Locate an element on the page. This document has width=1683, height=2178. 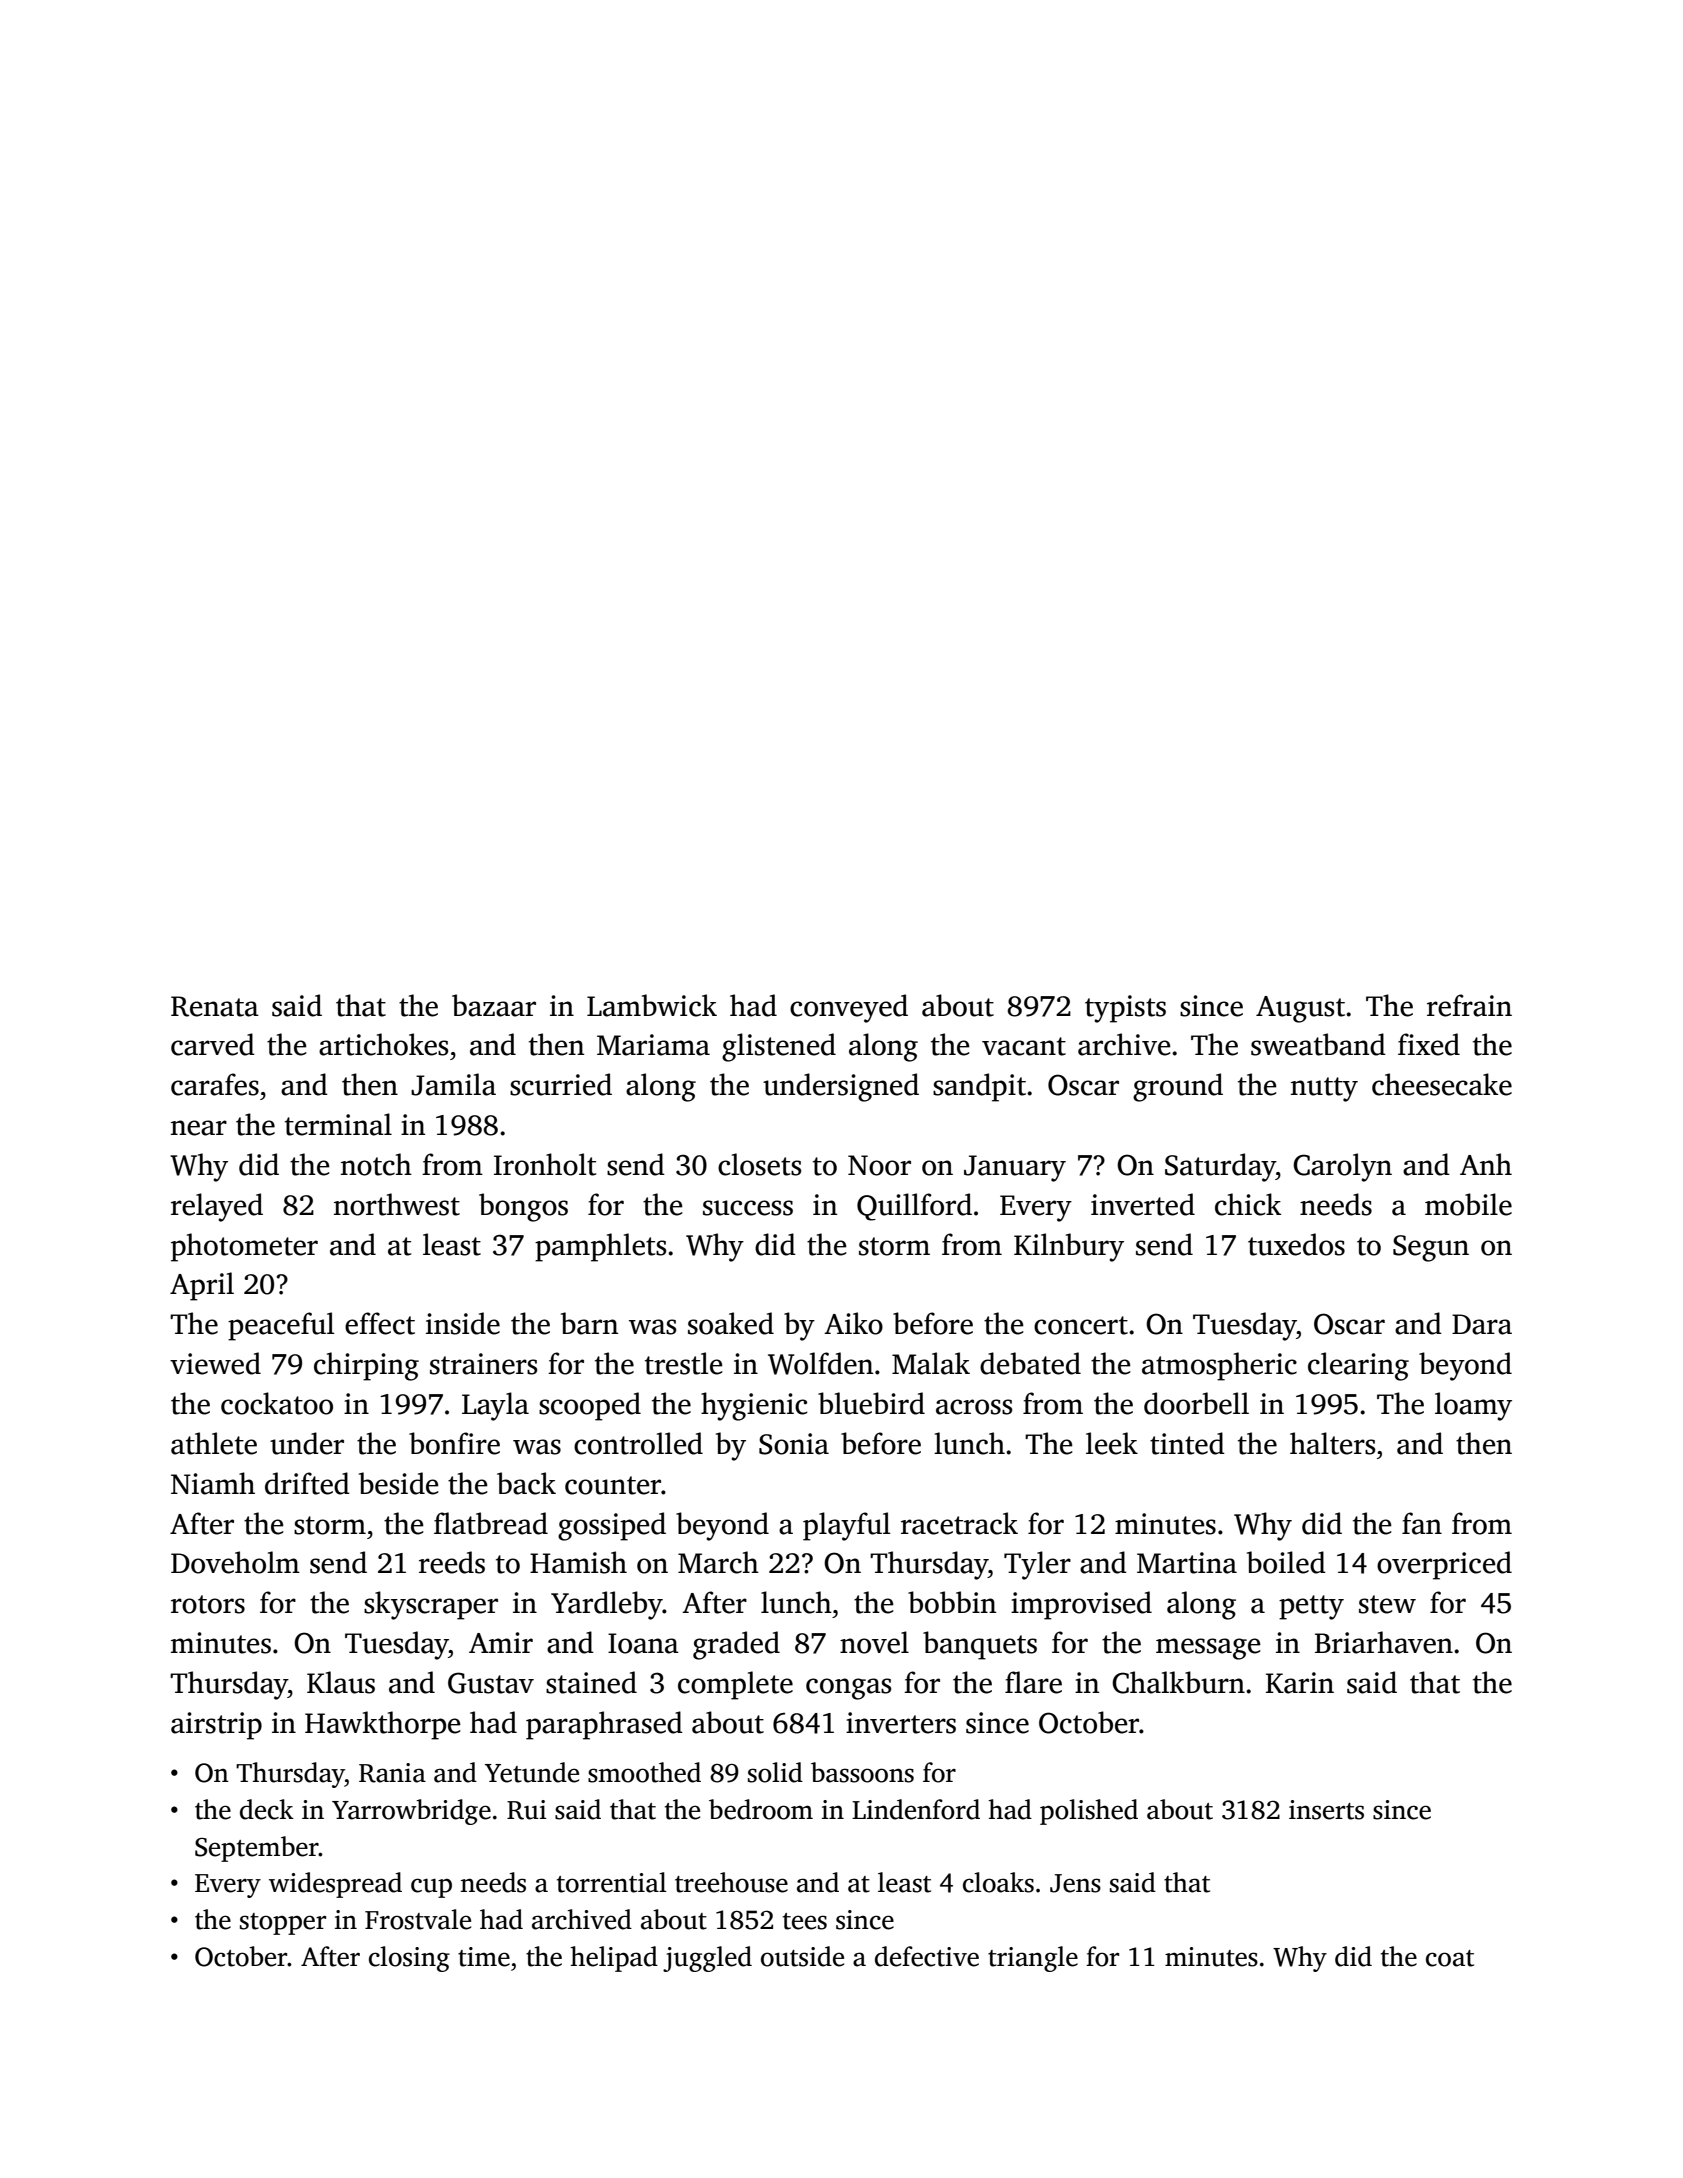
typists is located at coordinates (1125, 1009).
